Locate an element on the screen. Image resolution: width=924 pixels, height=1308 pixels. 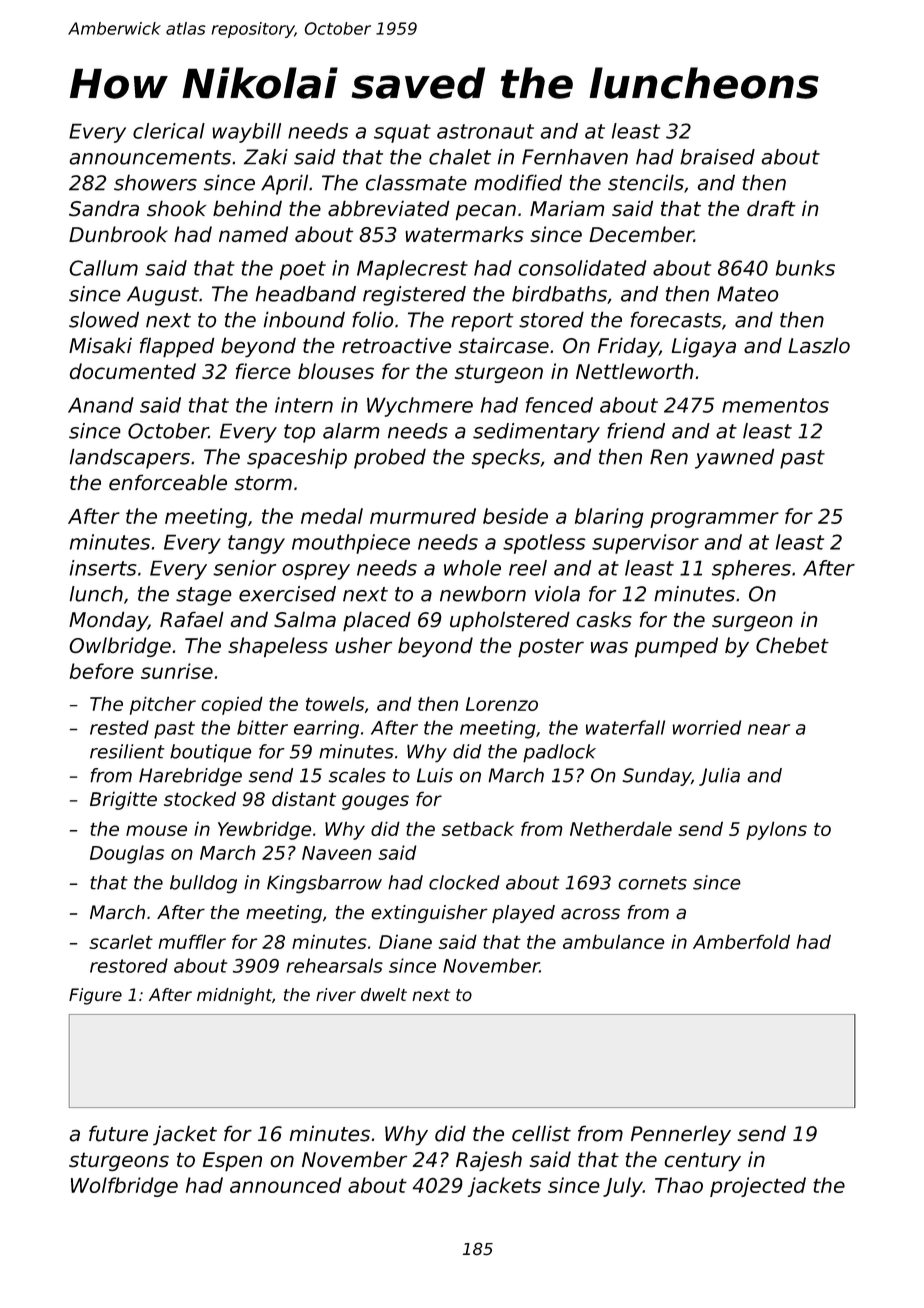
Rajesh is located at coordinates (489, 1161).
